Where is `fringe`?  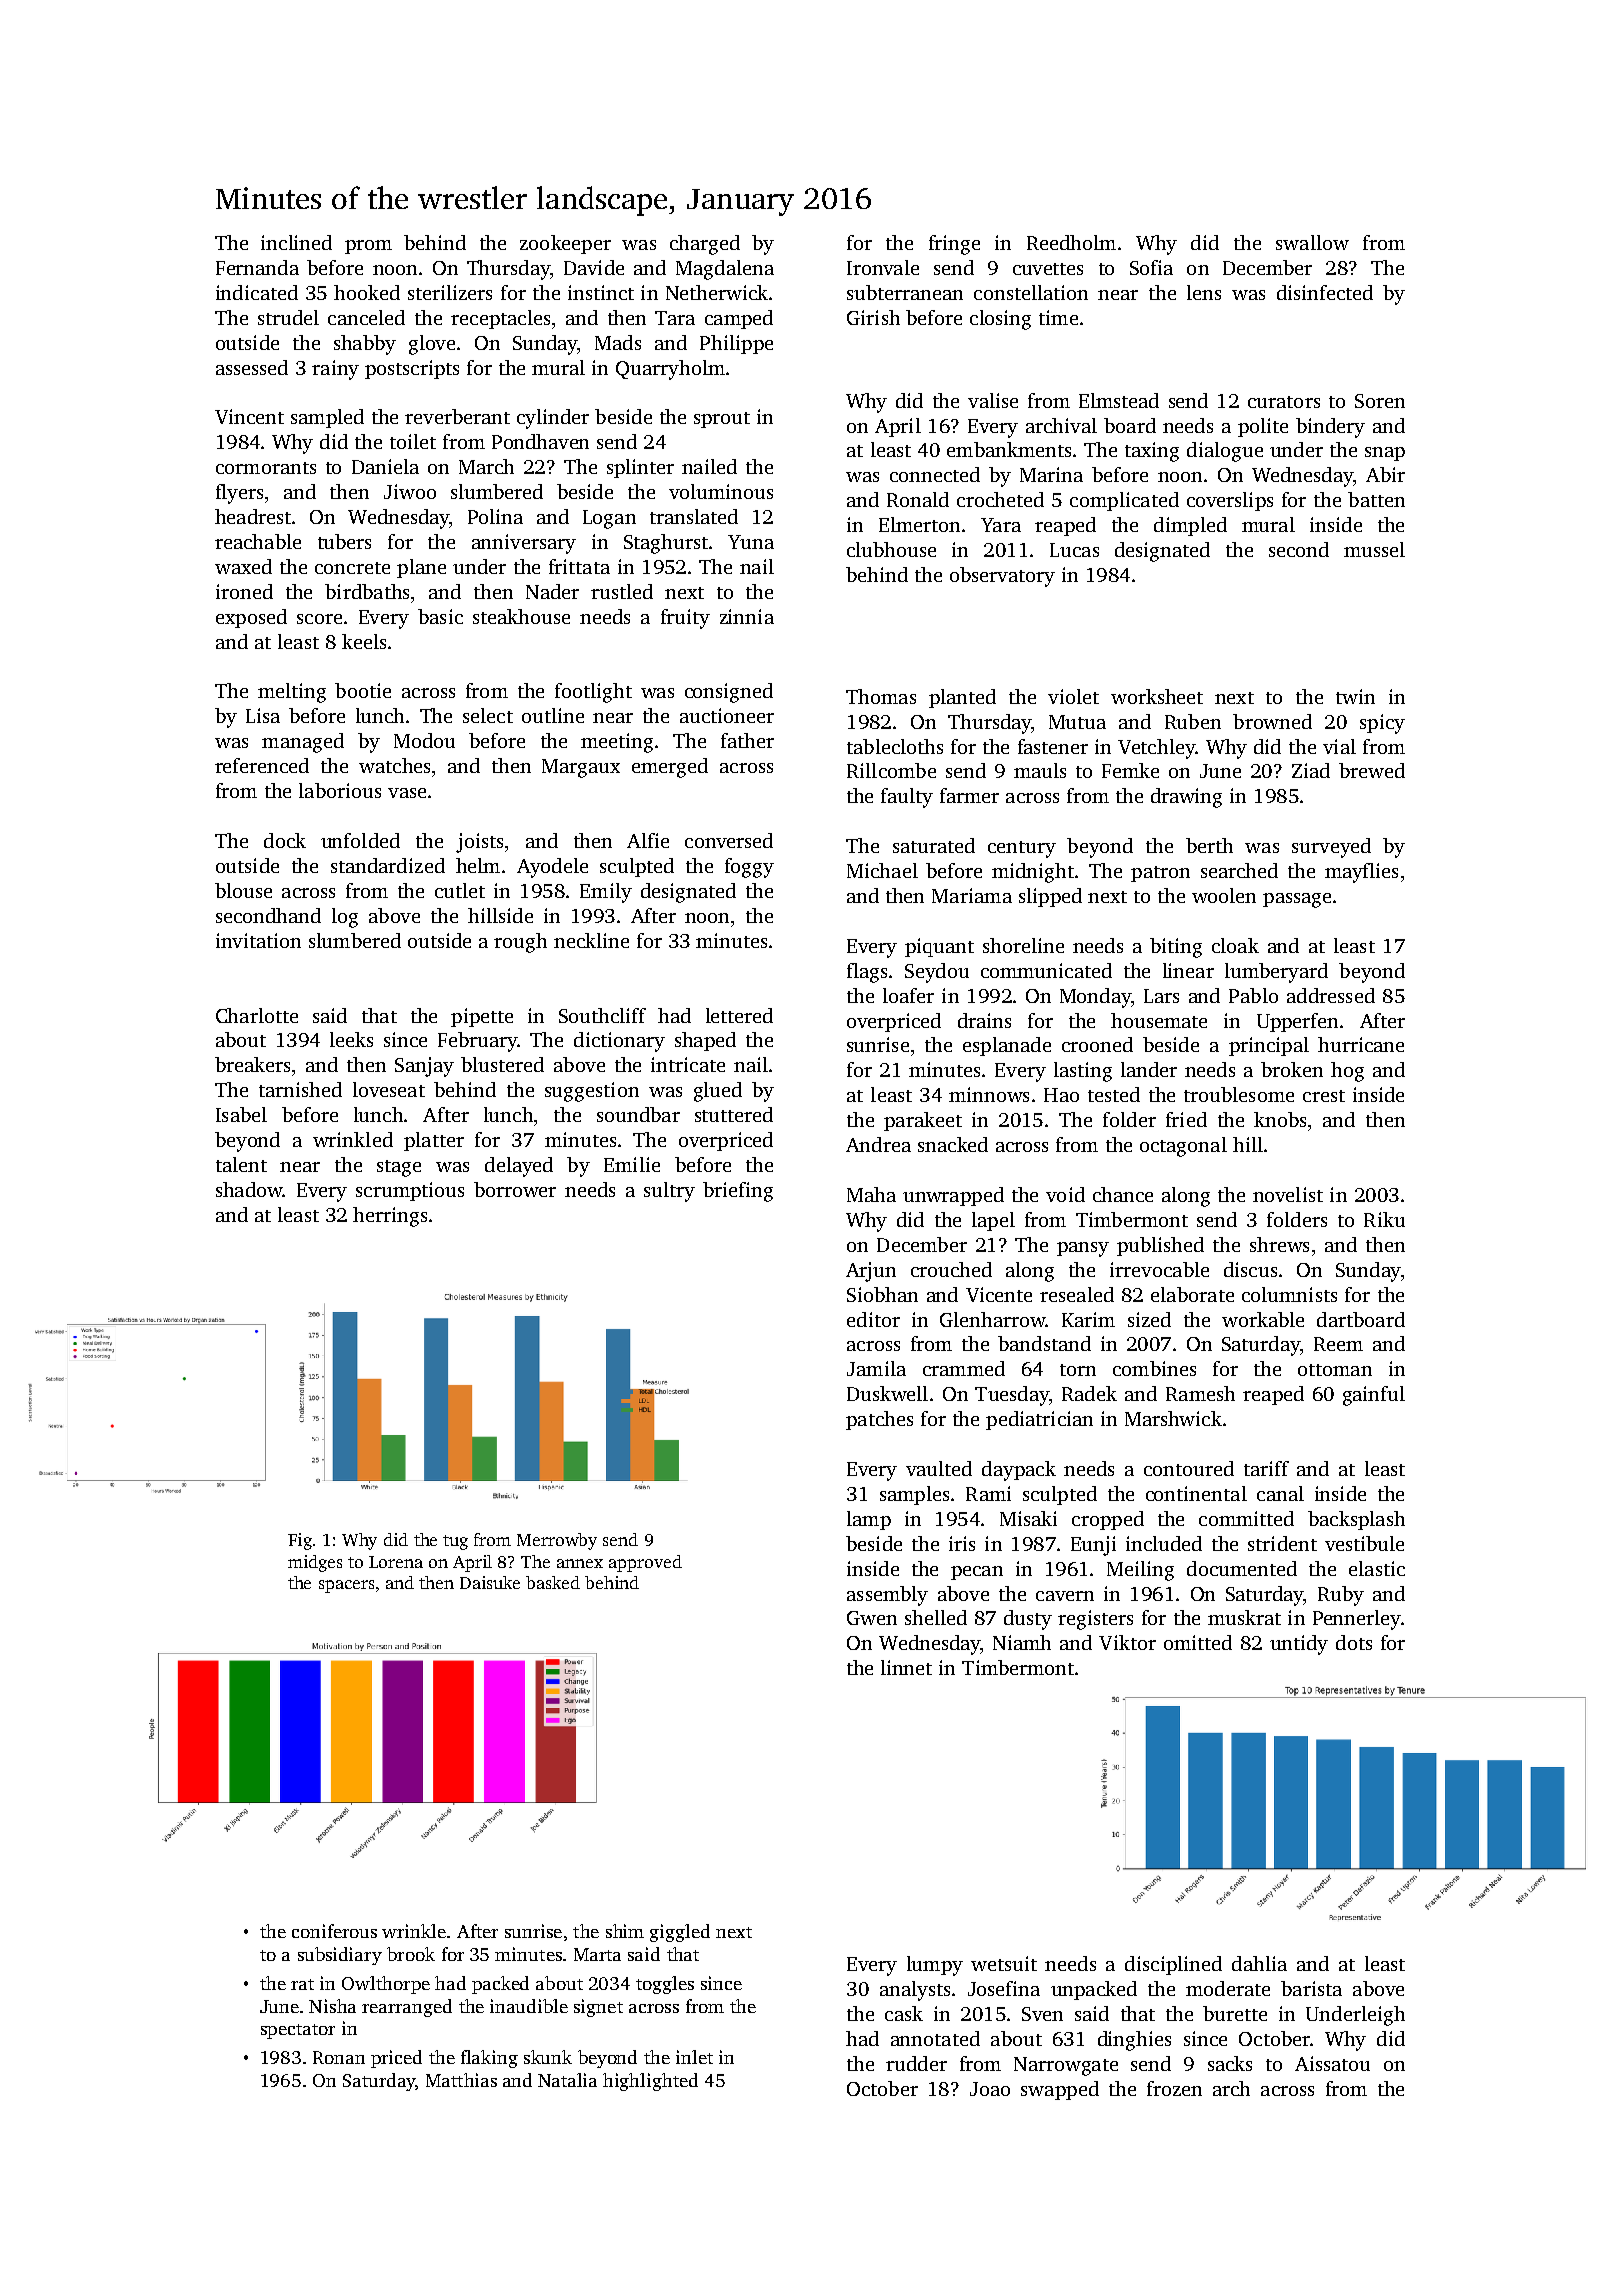 fringe is located at coordinates (954, 245).
